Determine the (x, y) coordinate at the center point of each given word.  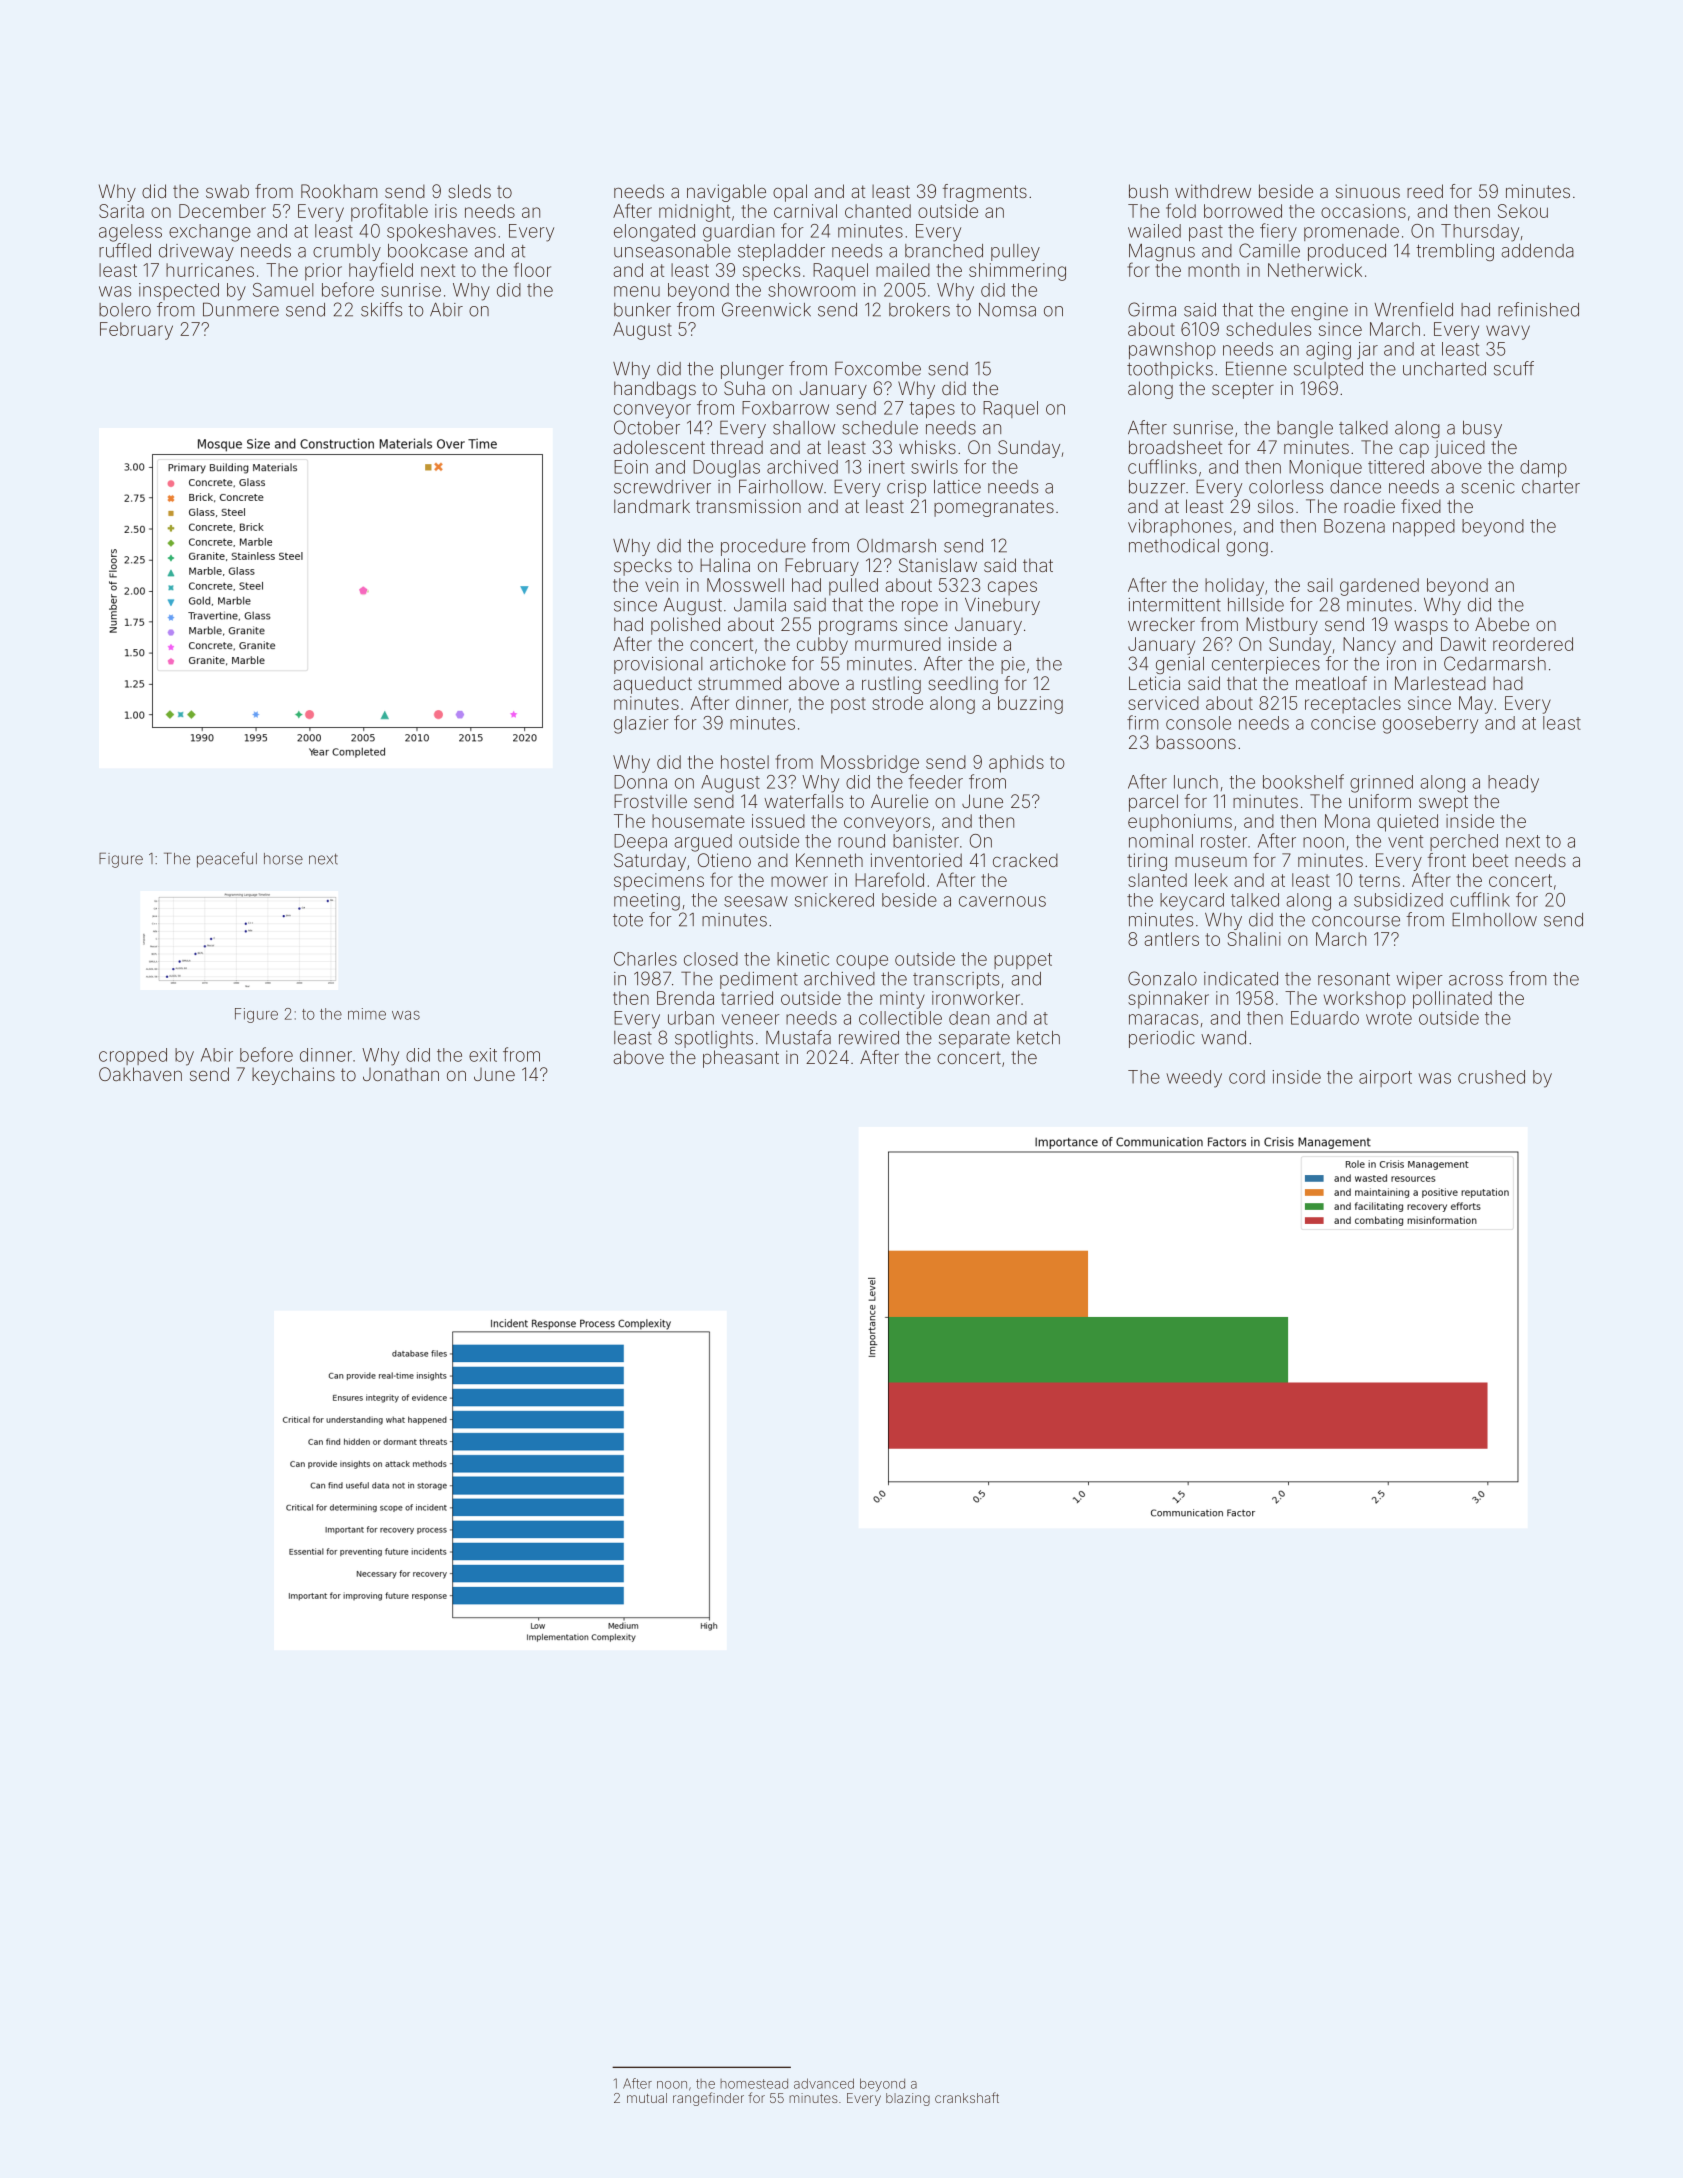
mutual (647, 2098)
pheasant (741, 1059)
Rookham (339, 191)
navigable (726, 193)
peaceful (227, 860)
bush (1148, 191)
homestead (754, 2084)
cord (1247, 1077)
